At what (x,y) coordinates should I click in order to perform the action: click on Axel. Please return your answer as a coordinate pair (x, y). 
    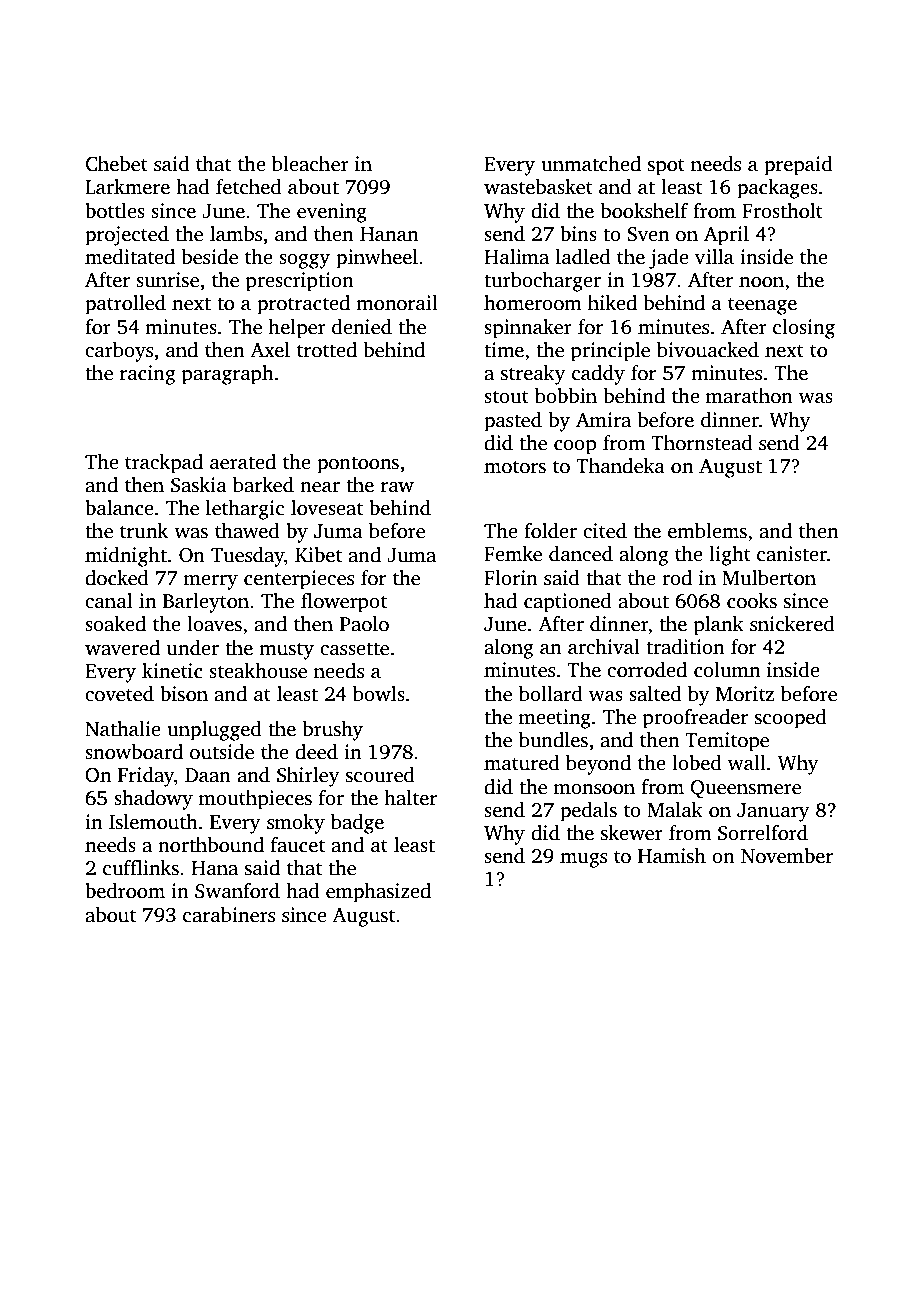
    Looking at the image, I should click on (270, 350).
